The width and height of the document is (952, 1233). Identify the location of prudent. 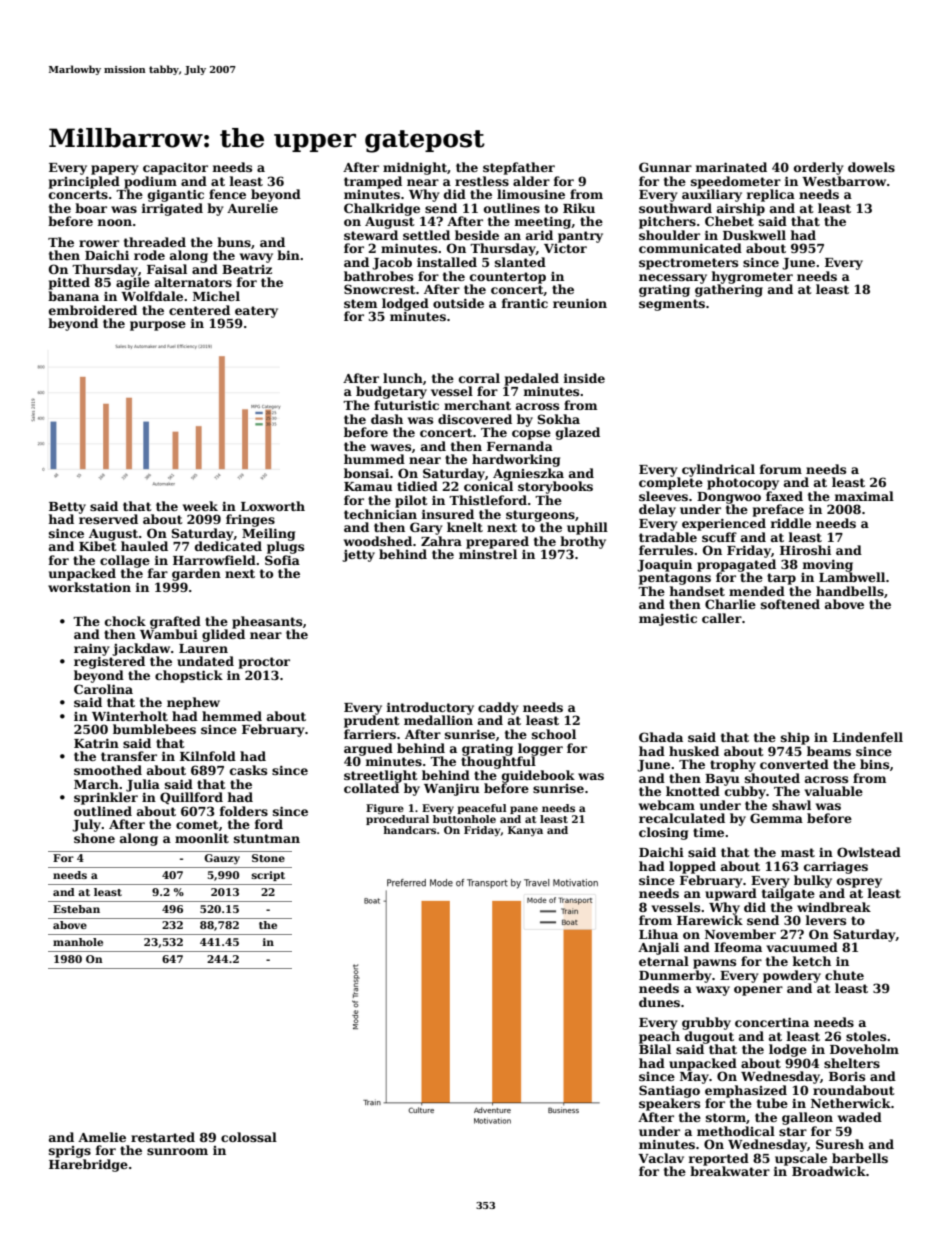
(372, 721).
